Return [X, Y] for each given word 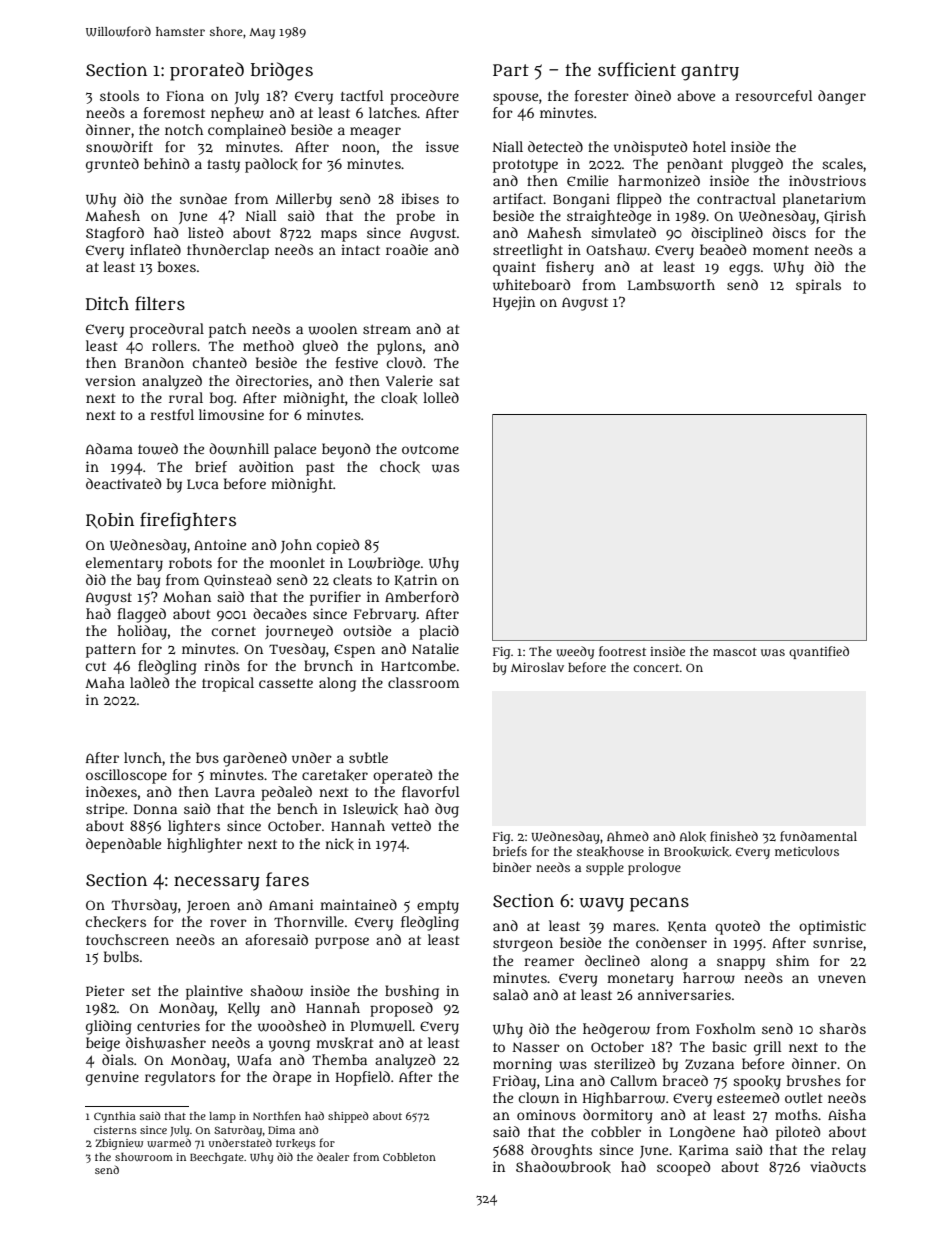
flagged [142, 615]
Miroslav [537, 667]
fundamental [818, 836]
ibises [420, 198]
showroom [144, 1157]
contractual [736, 198]
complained [247, 131]
